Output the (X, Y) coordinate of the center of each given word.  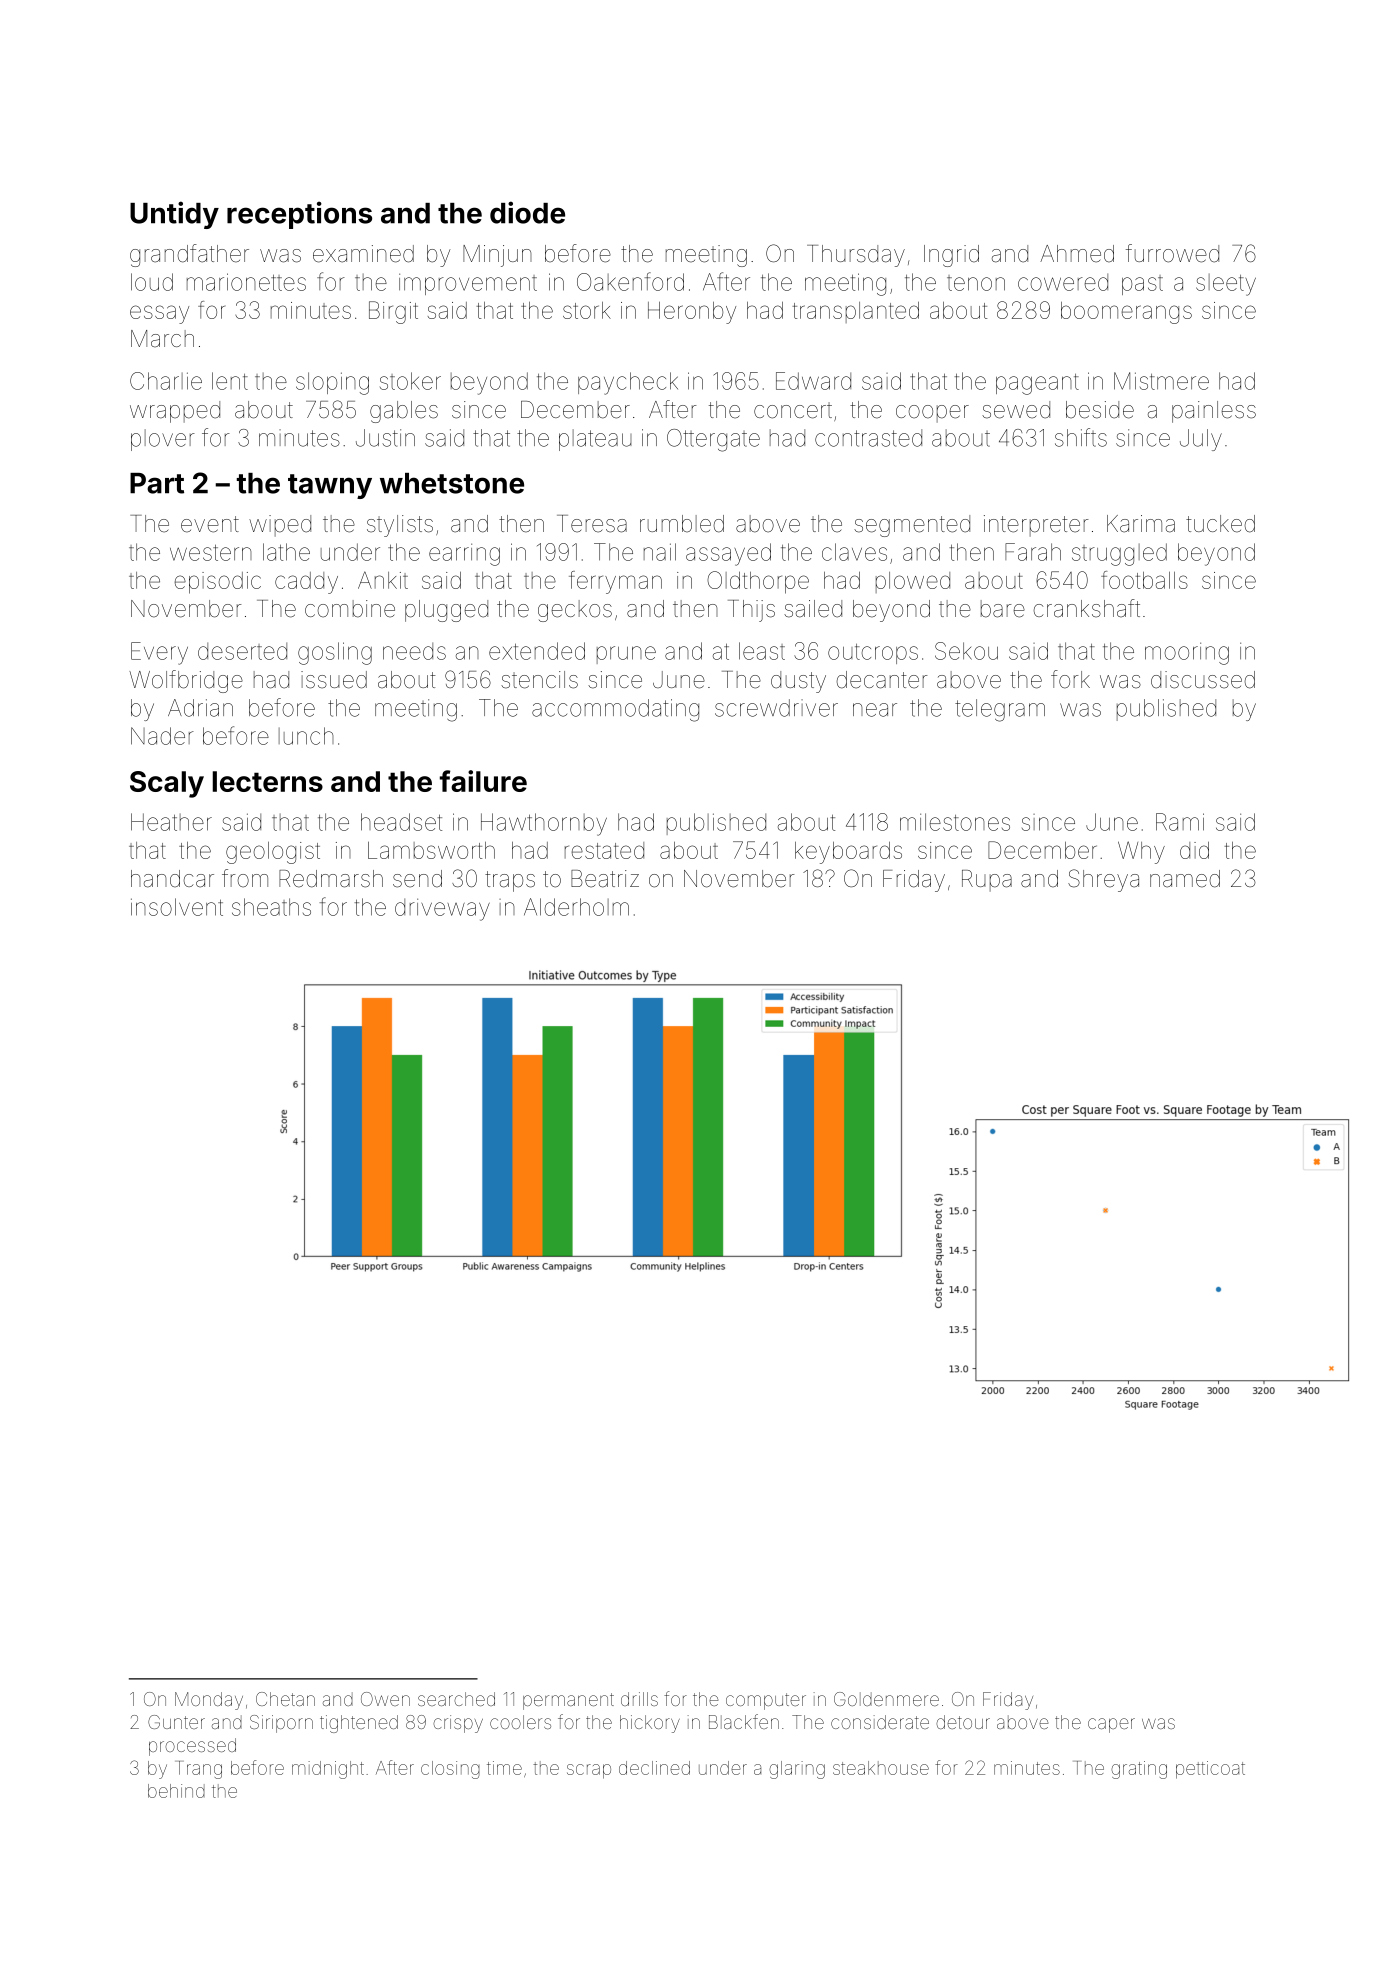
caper (1111, 1725)
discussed (1203, 680)
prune (626, 655)
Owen (385, 1699)
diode (527, 212)
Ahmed (1077, 254)
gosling (335, 653)
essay (159, 314)
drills (639, 1699)
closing (450, 1770)
